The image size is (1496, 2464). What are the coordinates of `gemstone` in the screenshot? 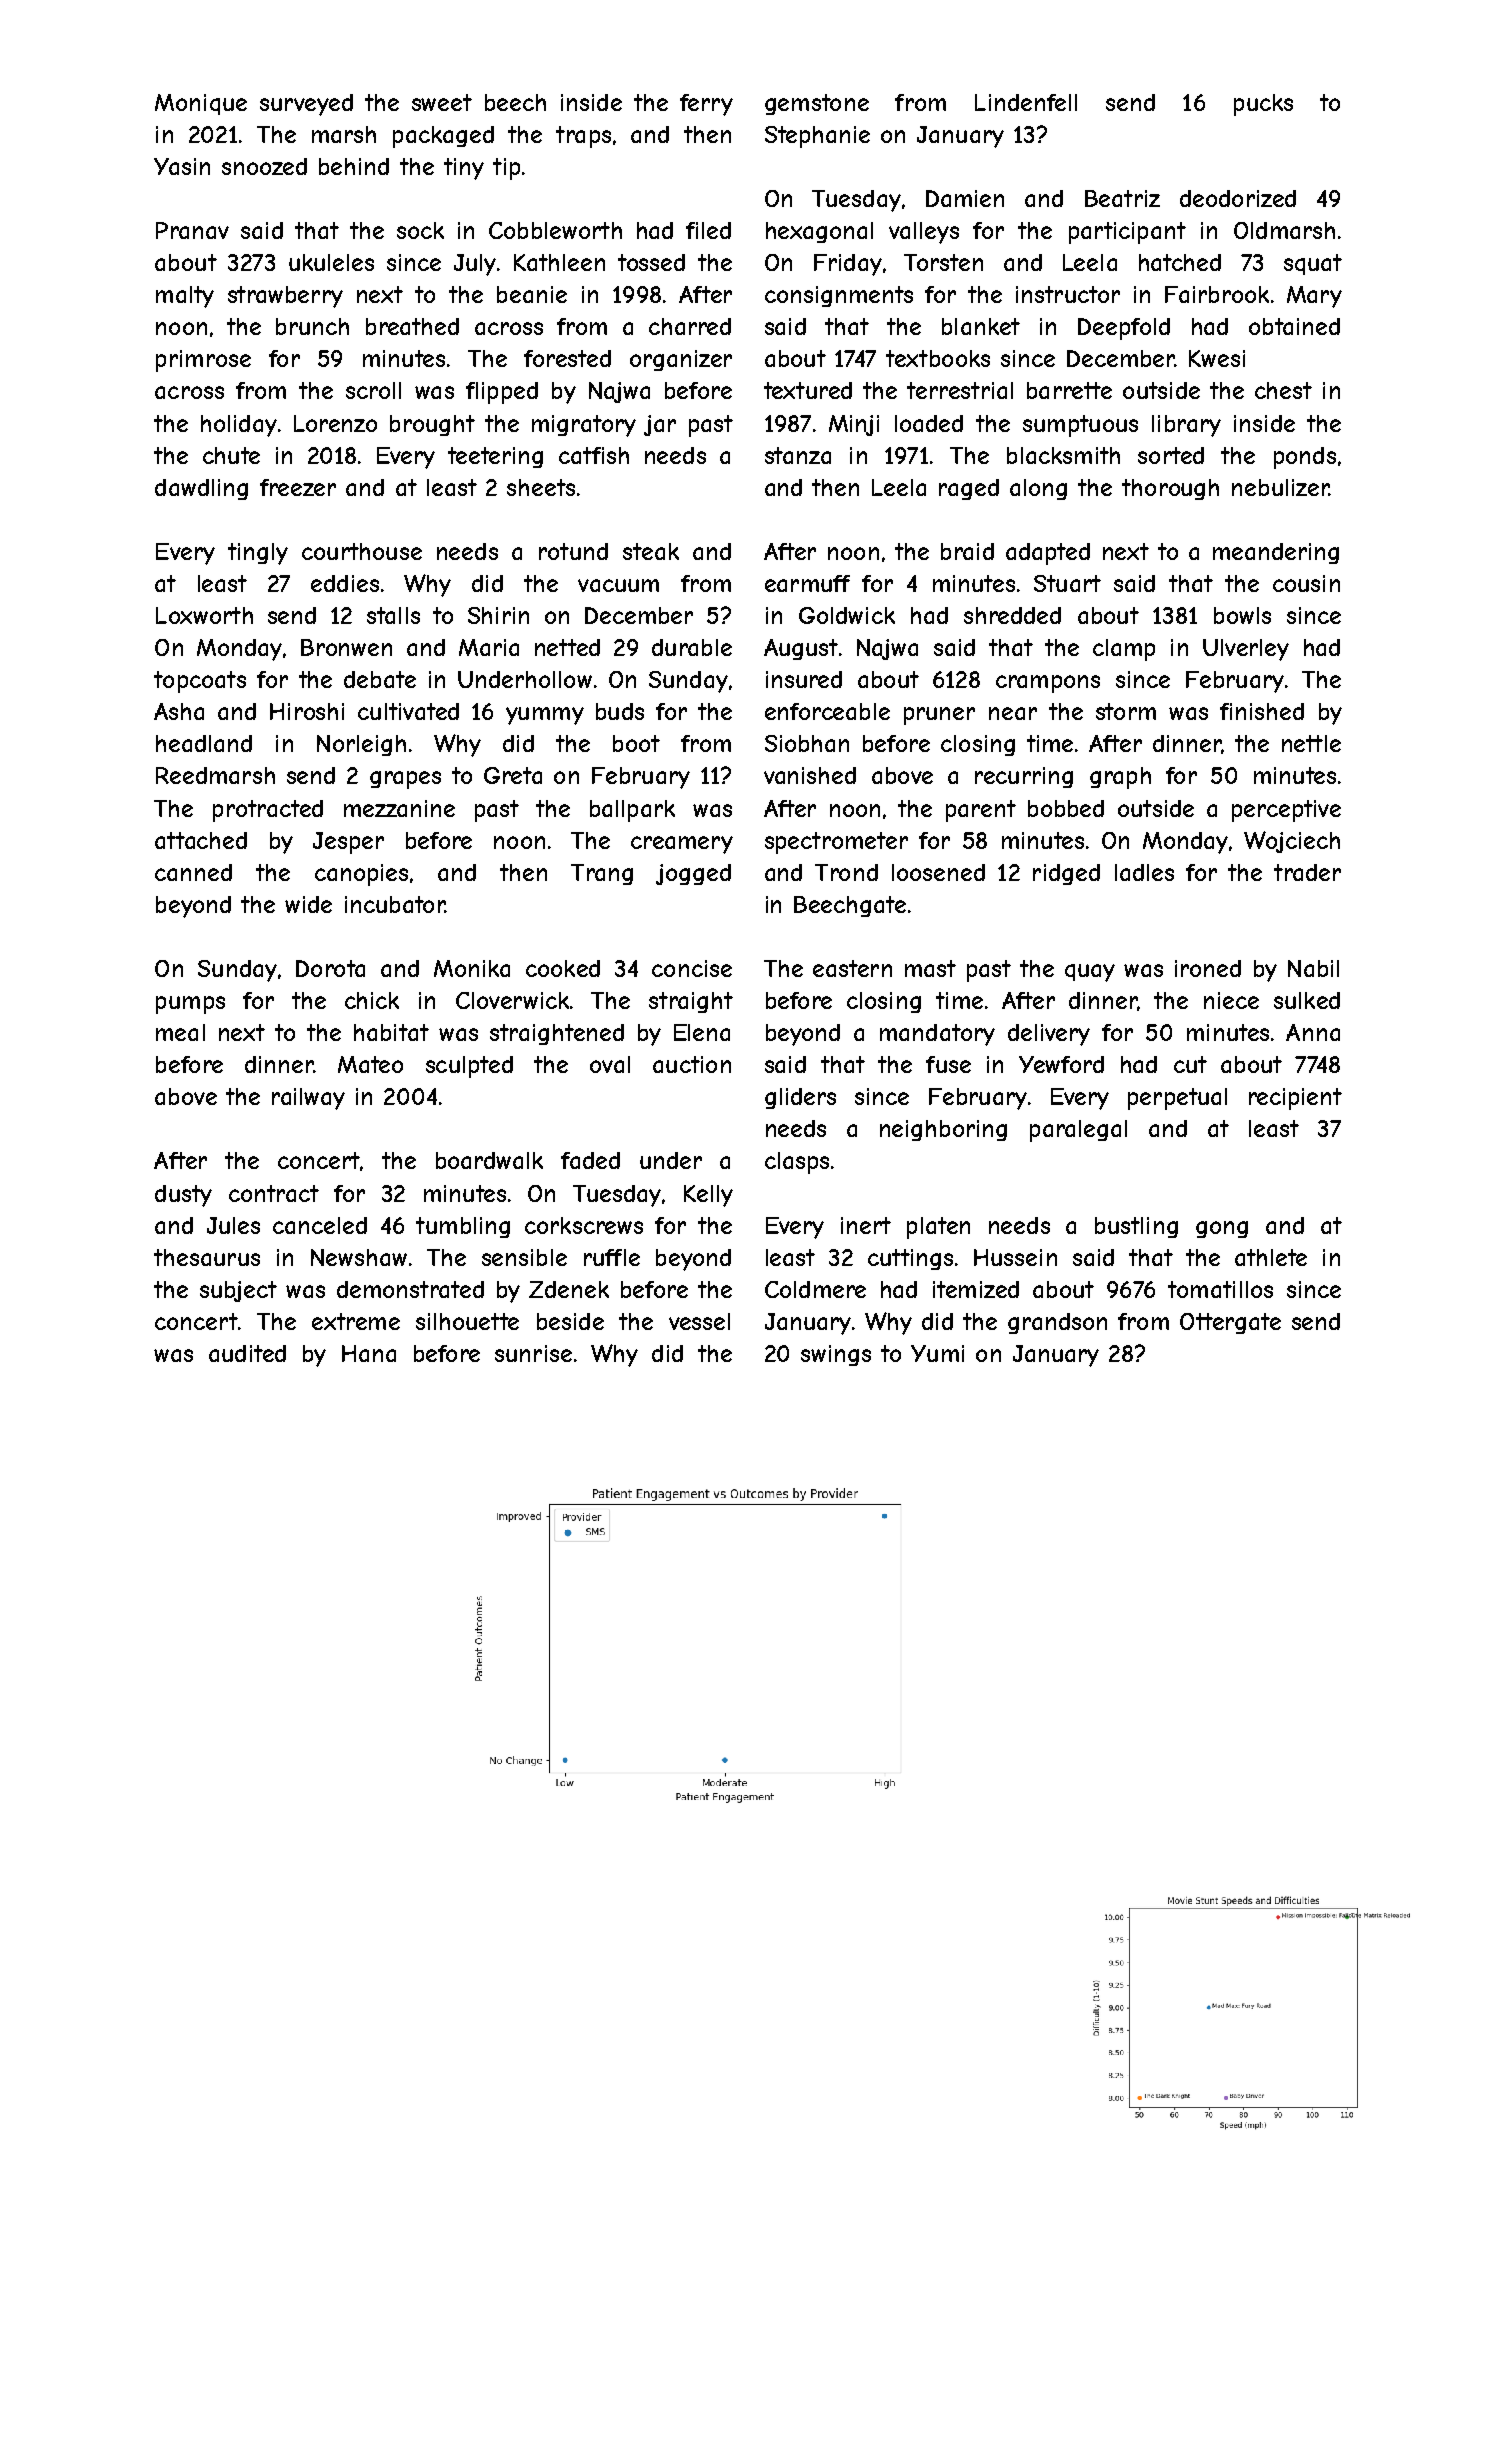 It's located at (817, 104).
